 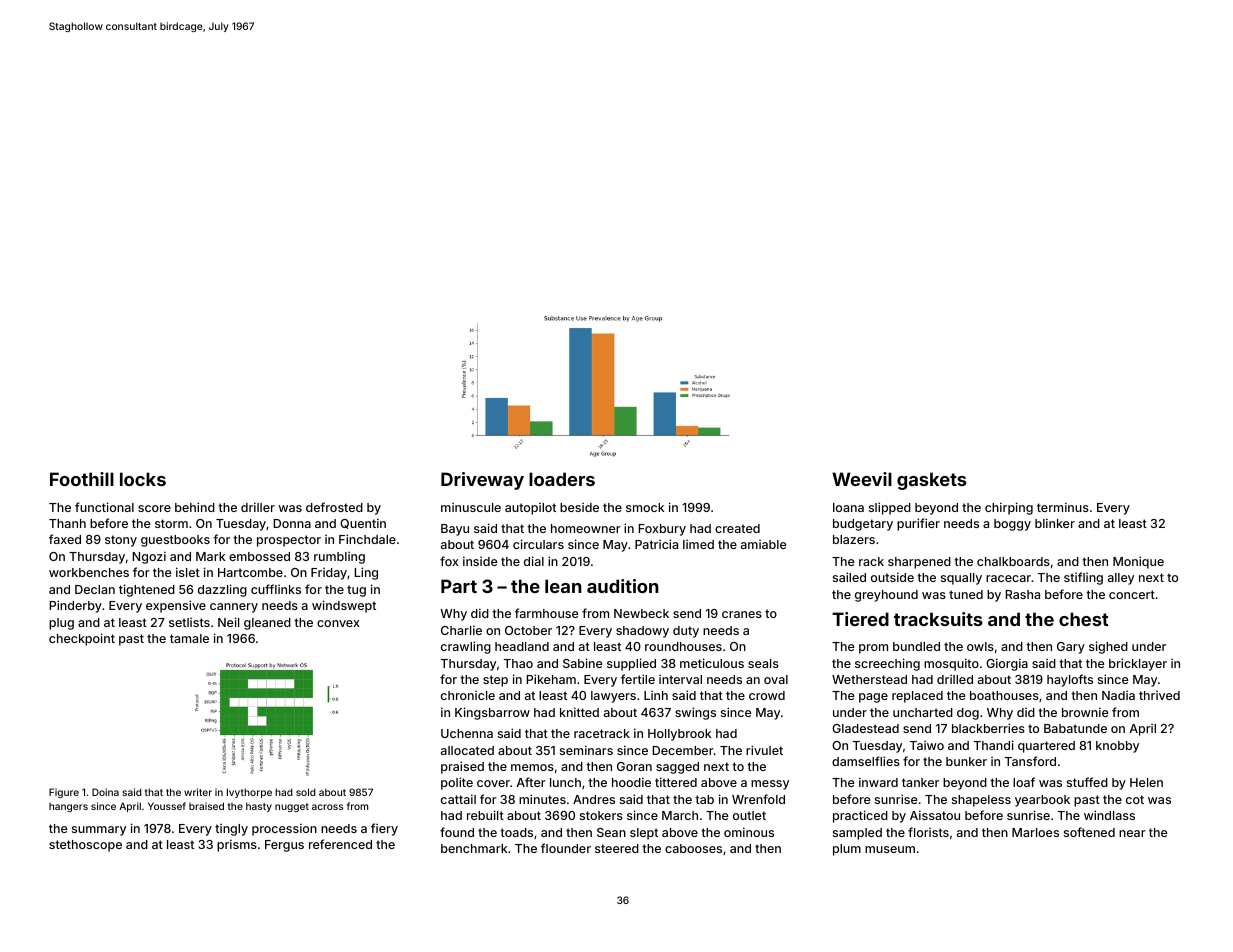 What do you see at coordinates (562, 479) in the screenshot?
I see `loaders` at bounding box center [562, 479].
